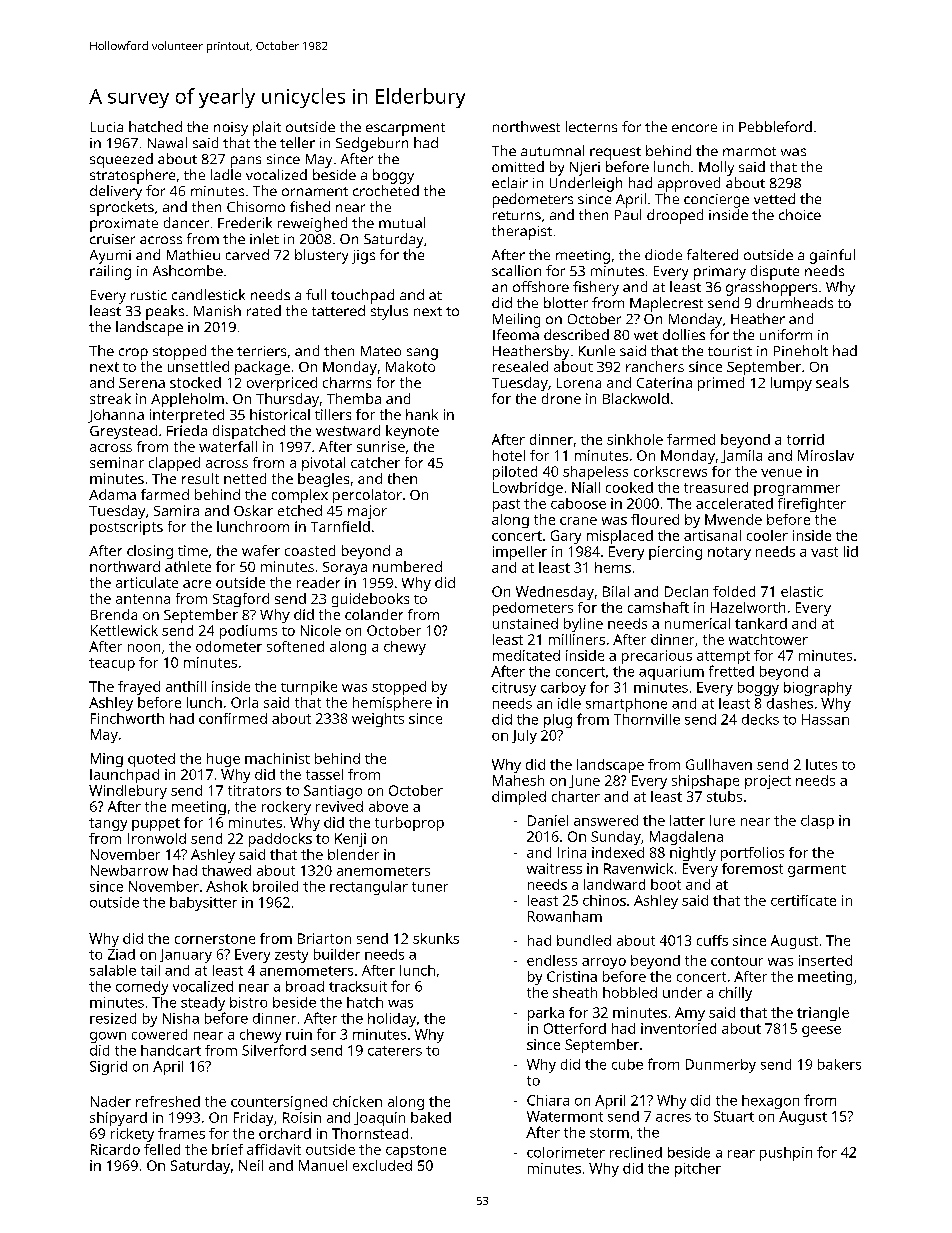  What do you see at coordinates (262, 368) in the page?
I see `package` at bounding box center [262, 368].
